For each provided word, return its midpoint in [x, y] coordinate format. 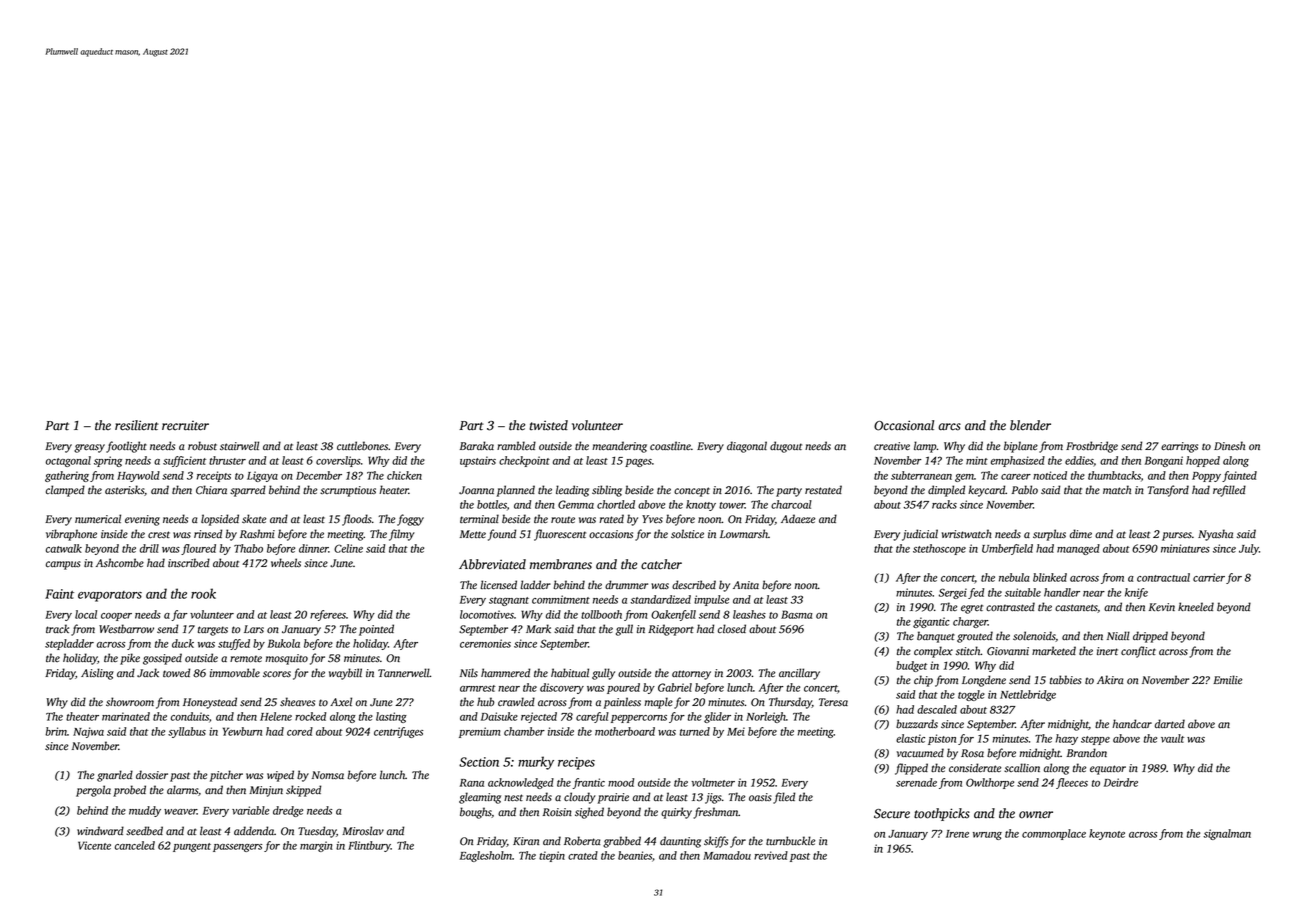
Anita [746, 585]
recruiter [185, 426]
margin [316, 846]
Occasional [904, 425]
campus [63, 565]
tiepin [552, 856]
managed [1078, 549]
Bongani [1164, 461]
